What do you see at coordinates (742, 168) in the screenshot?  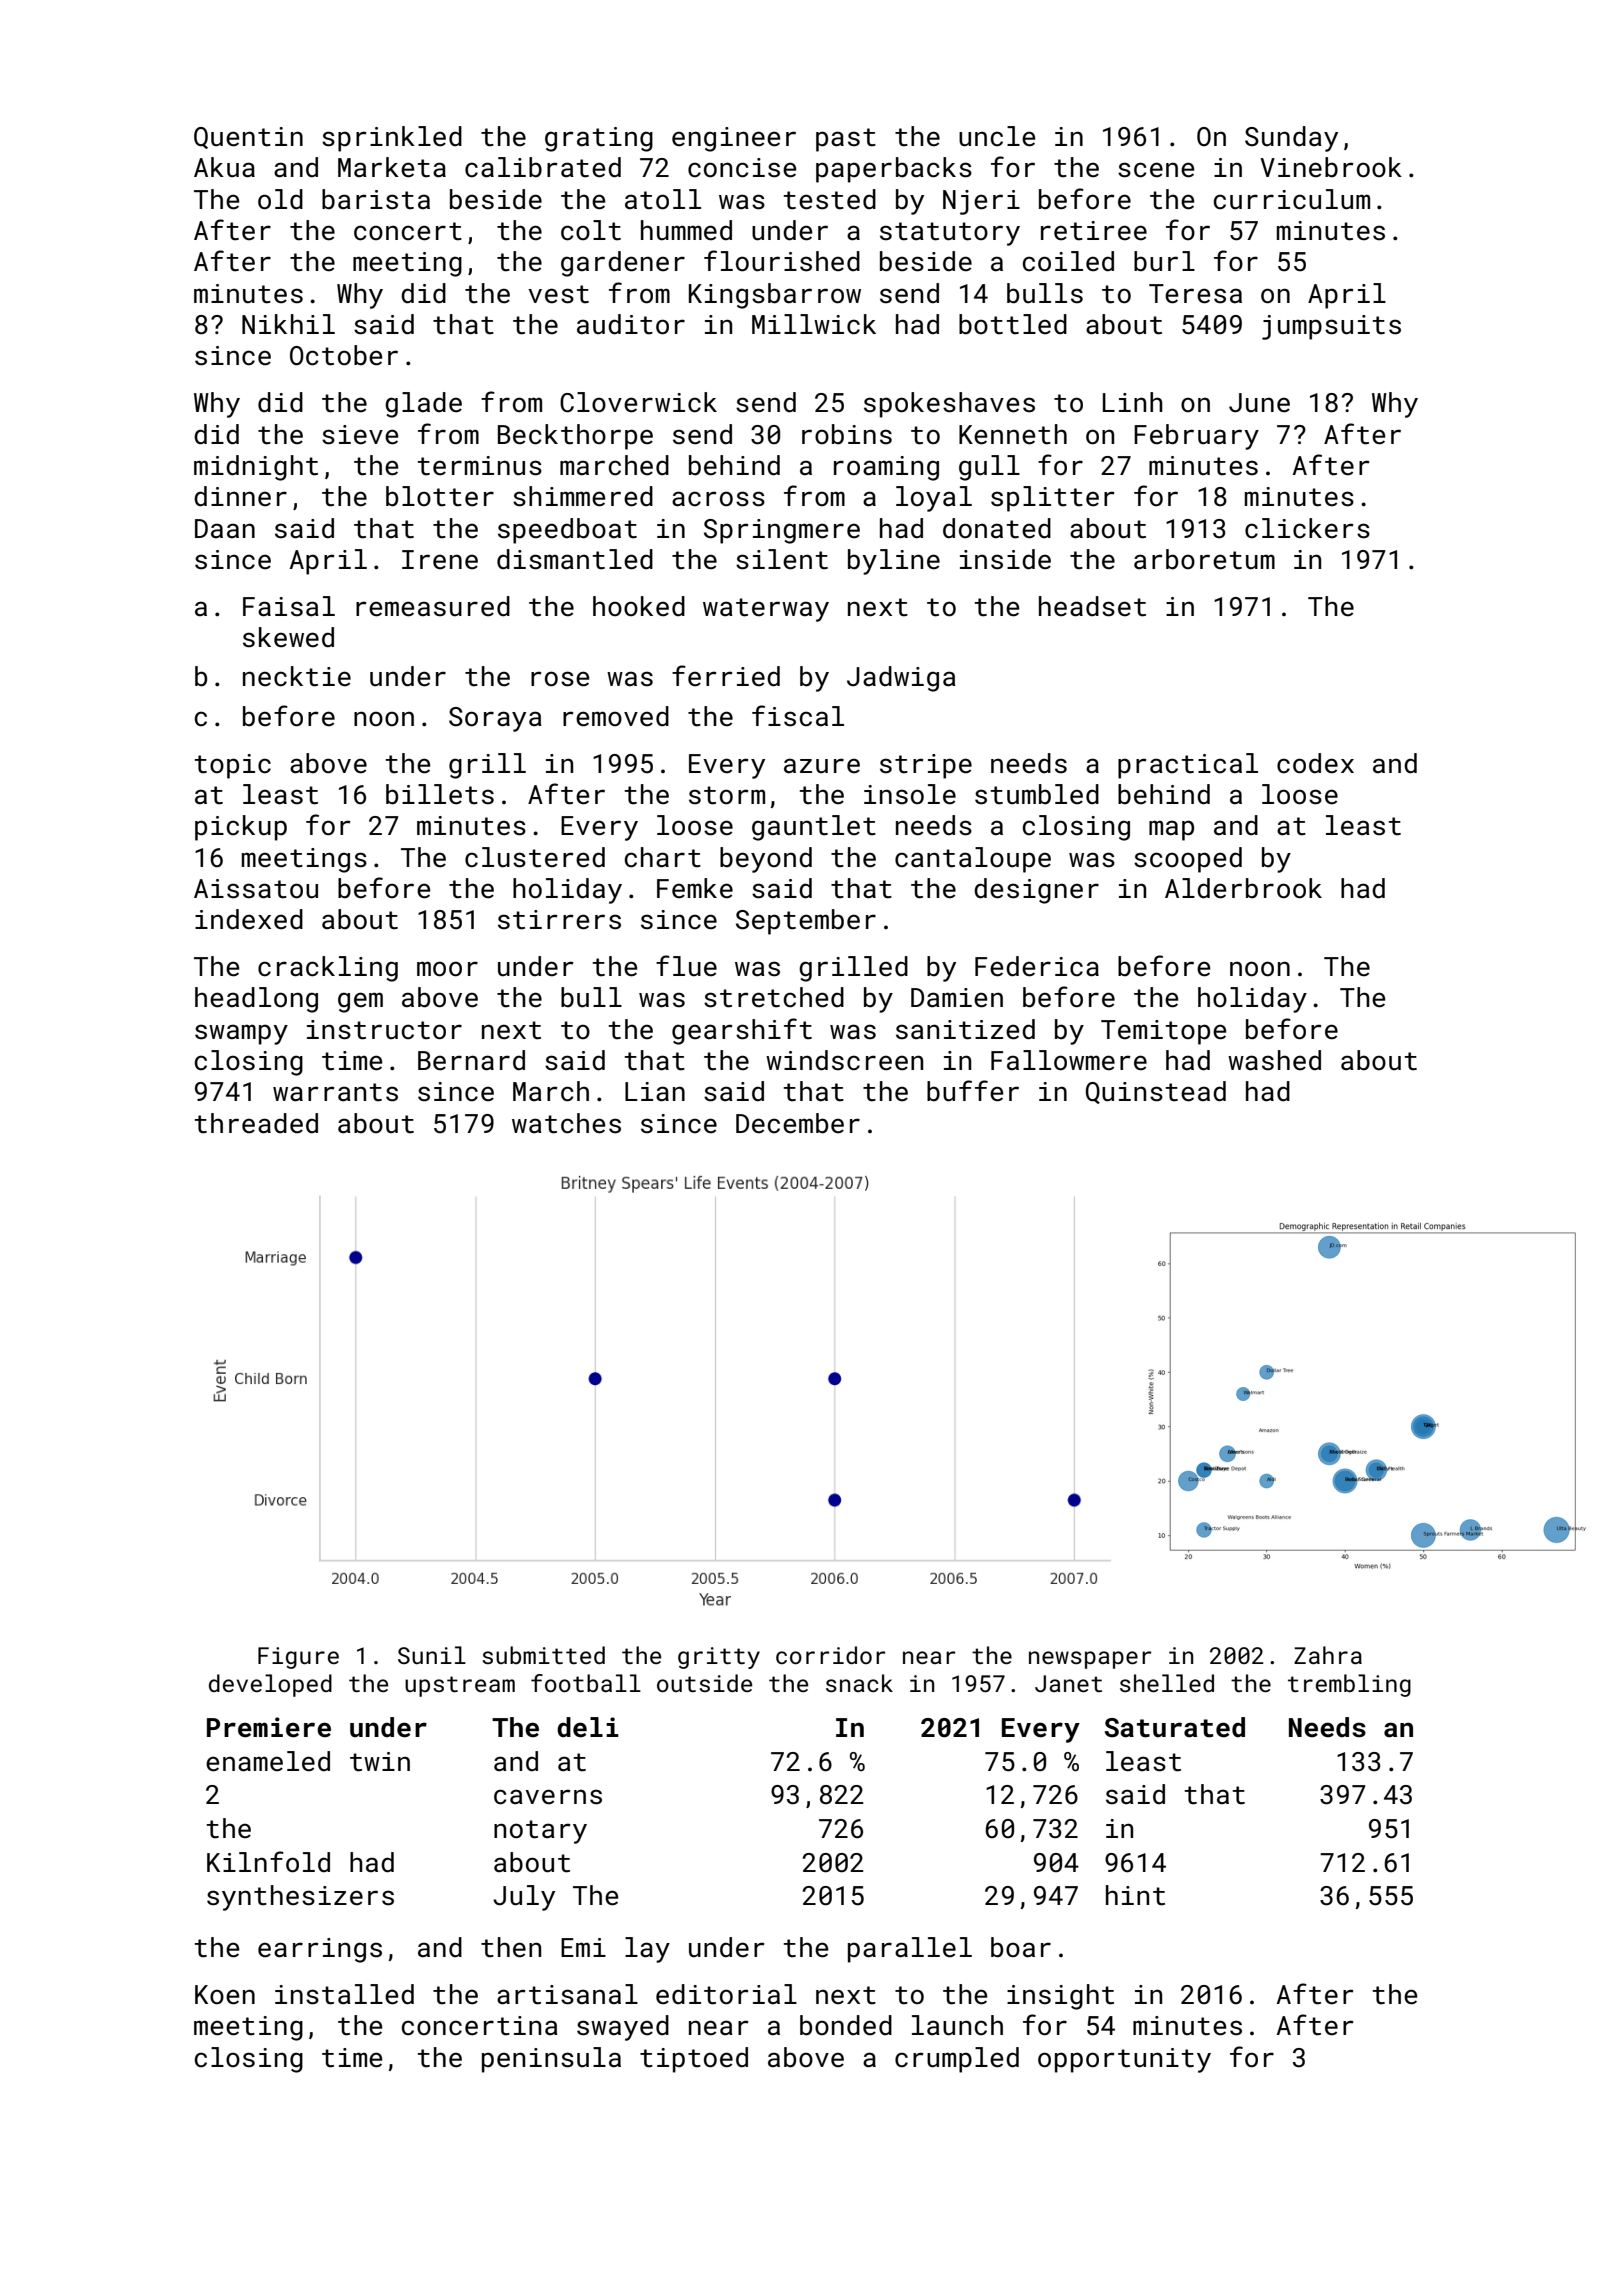 I see `concise` at bounding box center [742, 168].
